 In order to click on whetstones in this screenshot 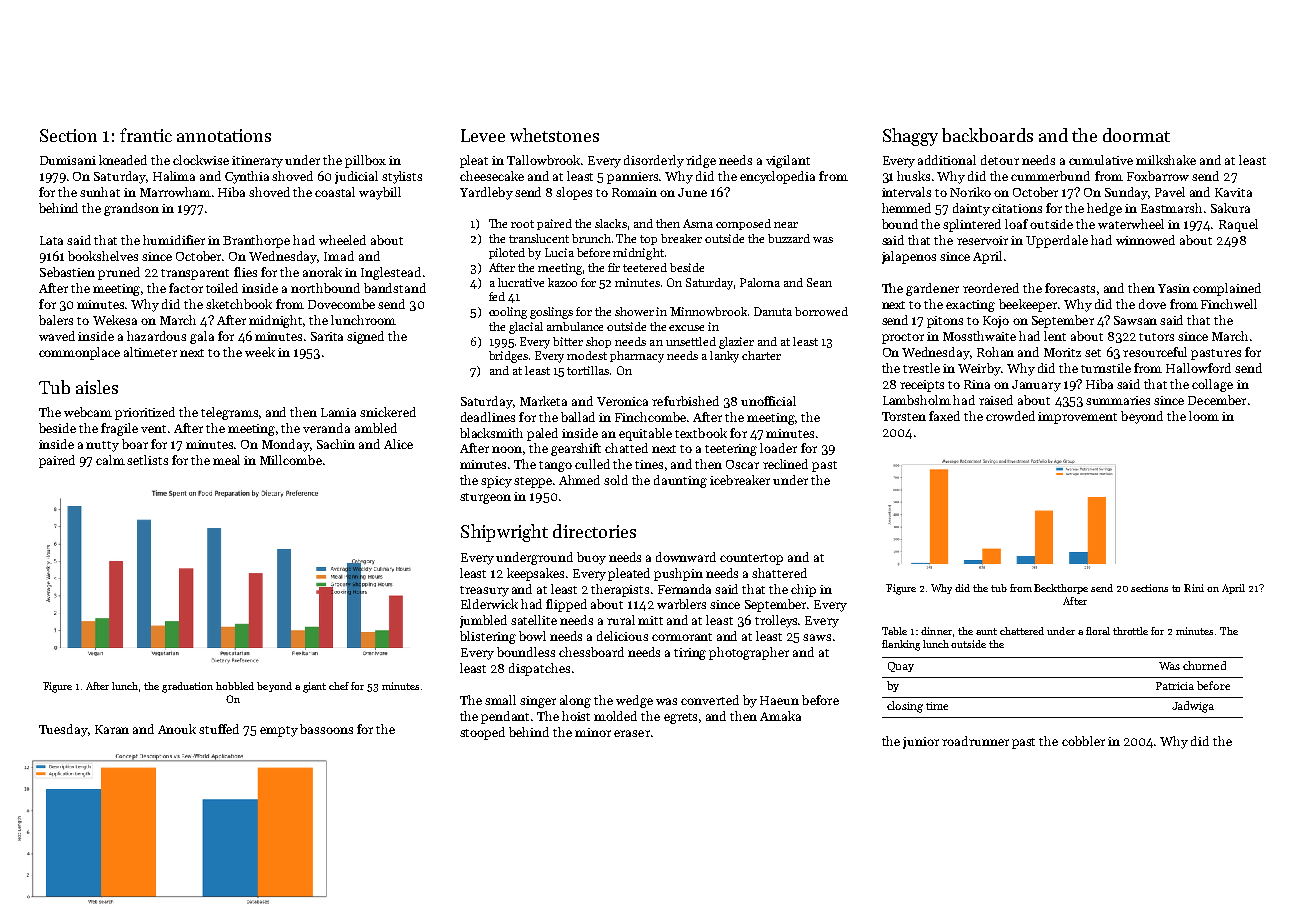, I will do `click(554, 135)`.
